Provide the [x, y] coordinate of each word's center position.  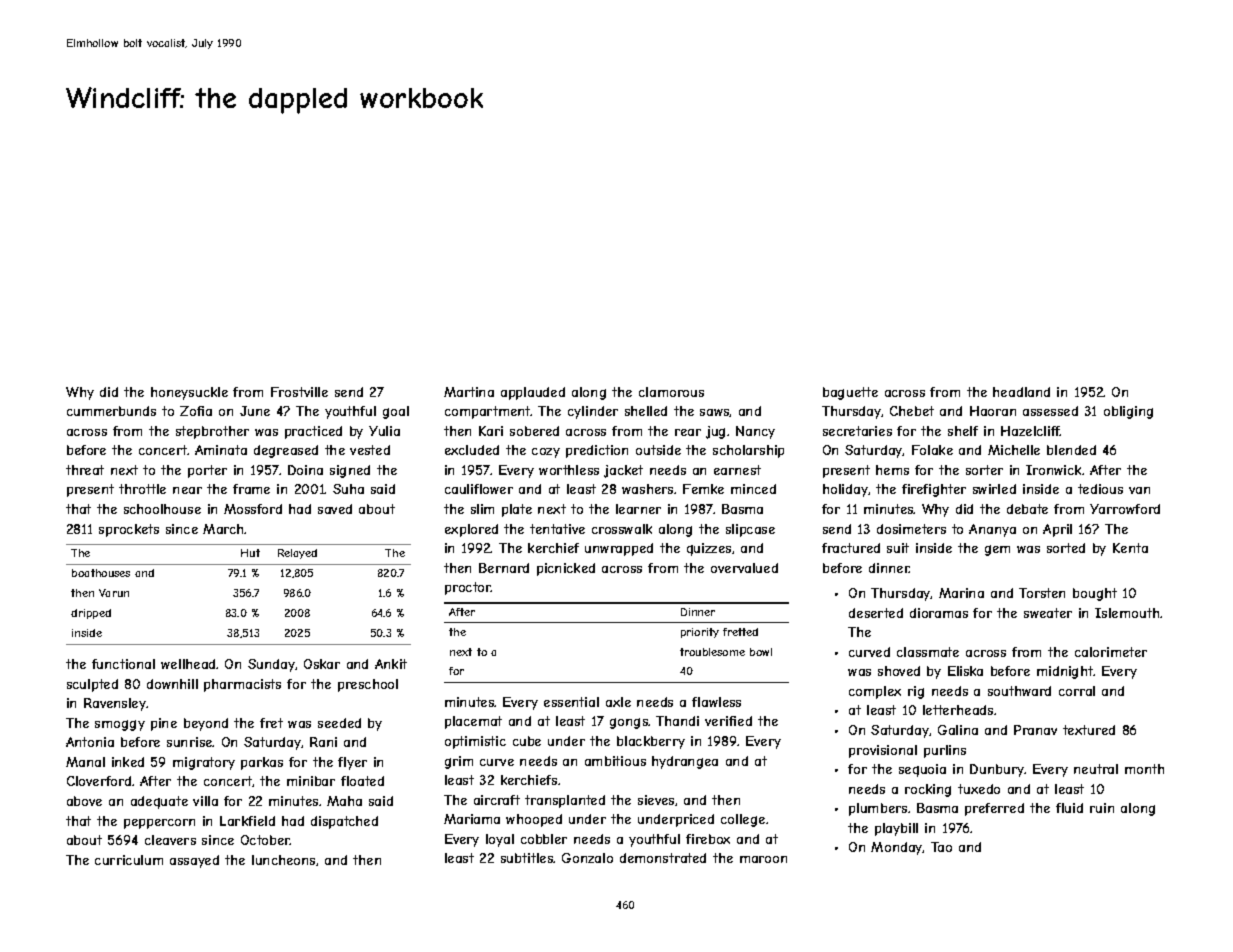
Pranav [1035, 730]
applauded [533, 393]
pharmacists [242, 685]
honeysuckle [189, 393]
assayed [194, 861]
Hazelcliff [1031, 431]
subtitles [527, 858]
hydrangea [685, 762]
